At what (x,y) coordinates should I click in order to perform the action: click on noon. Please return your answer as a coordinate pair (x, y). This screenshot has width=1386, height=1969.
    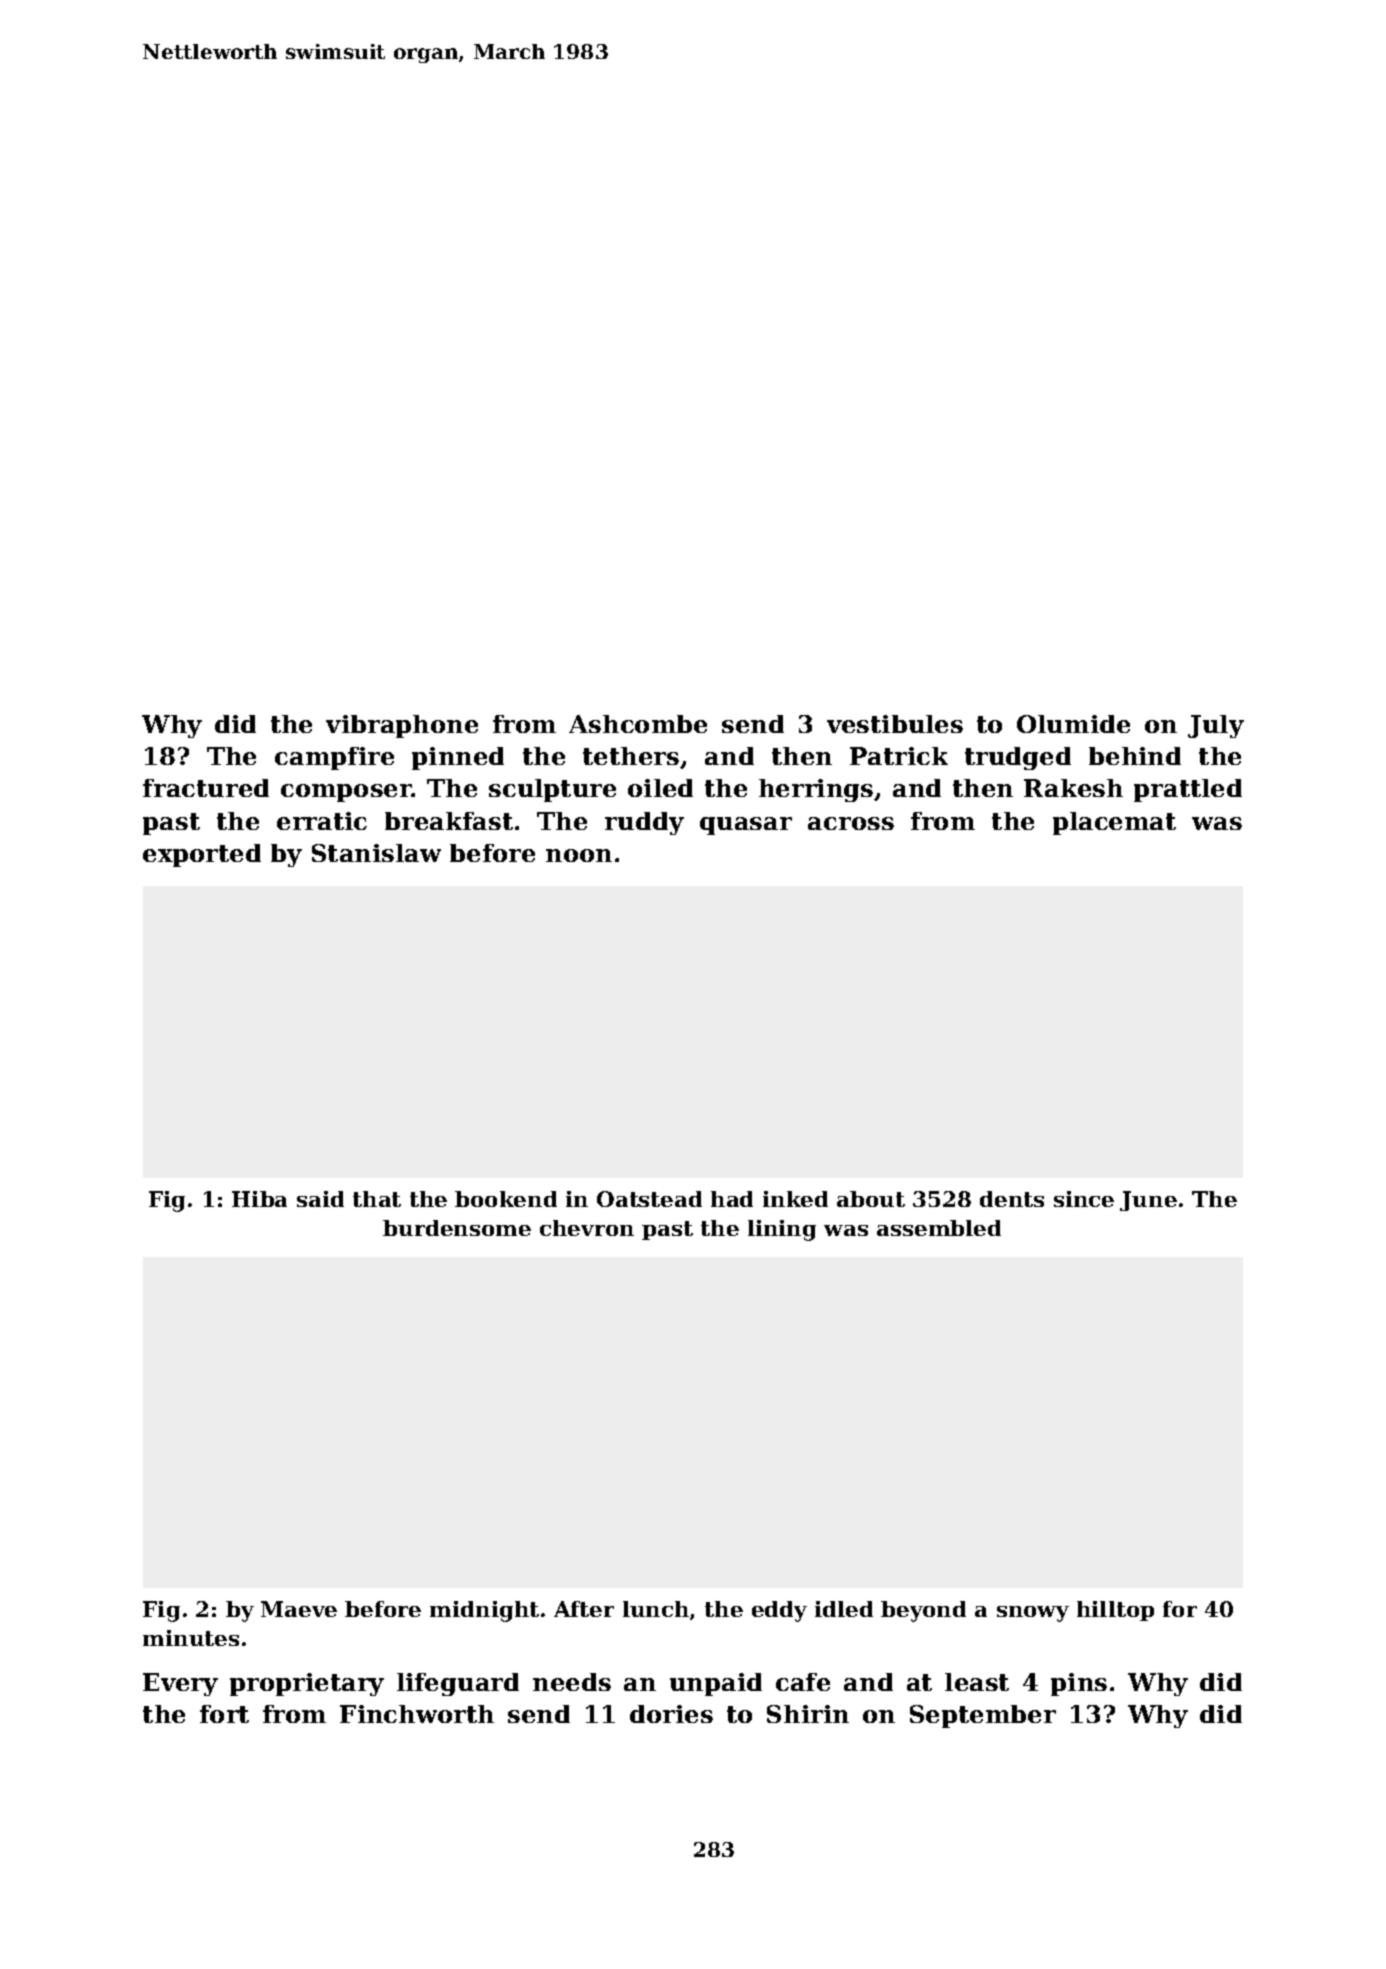
    Looking at the image, I should click on (579, 855).
